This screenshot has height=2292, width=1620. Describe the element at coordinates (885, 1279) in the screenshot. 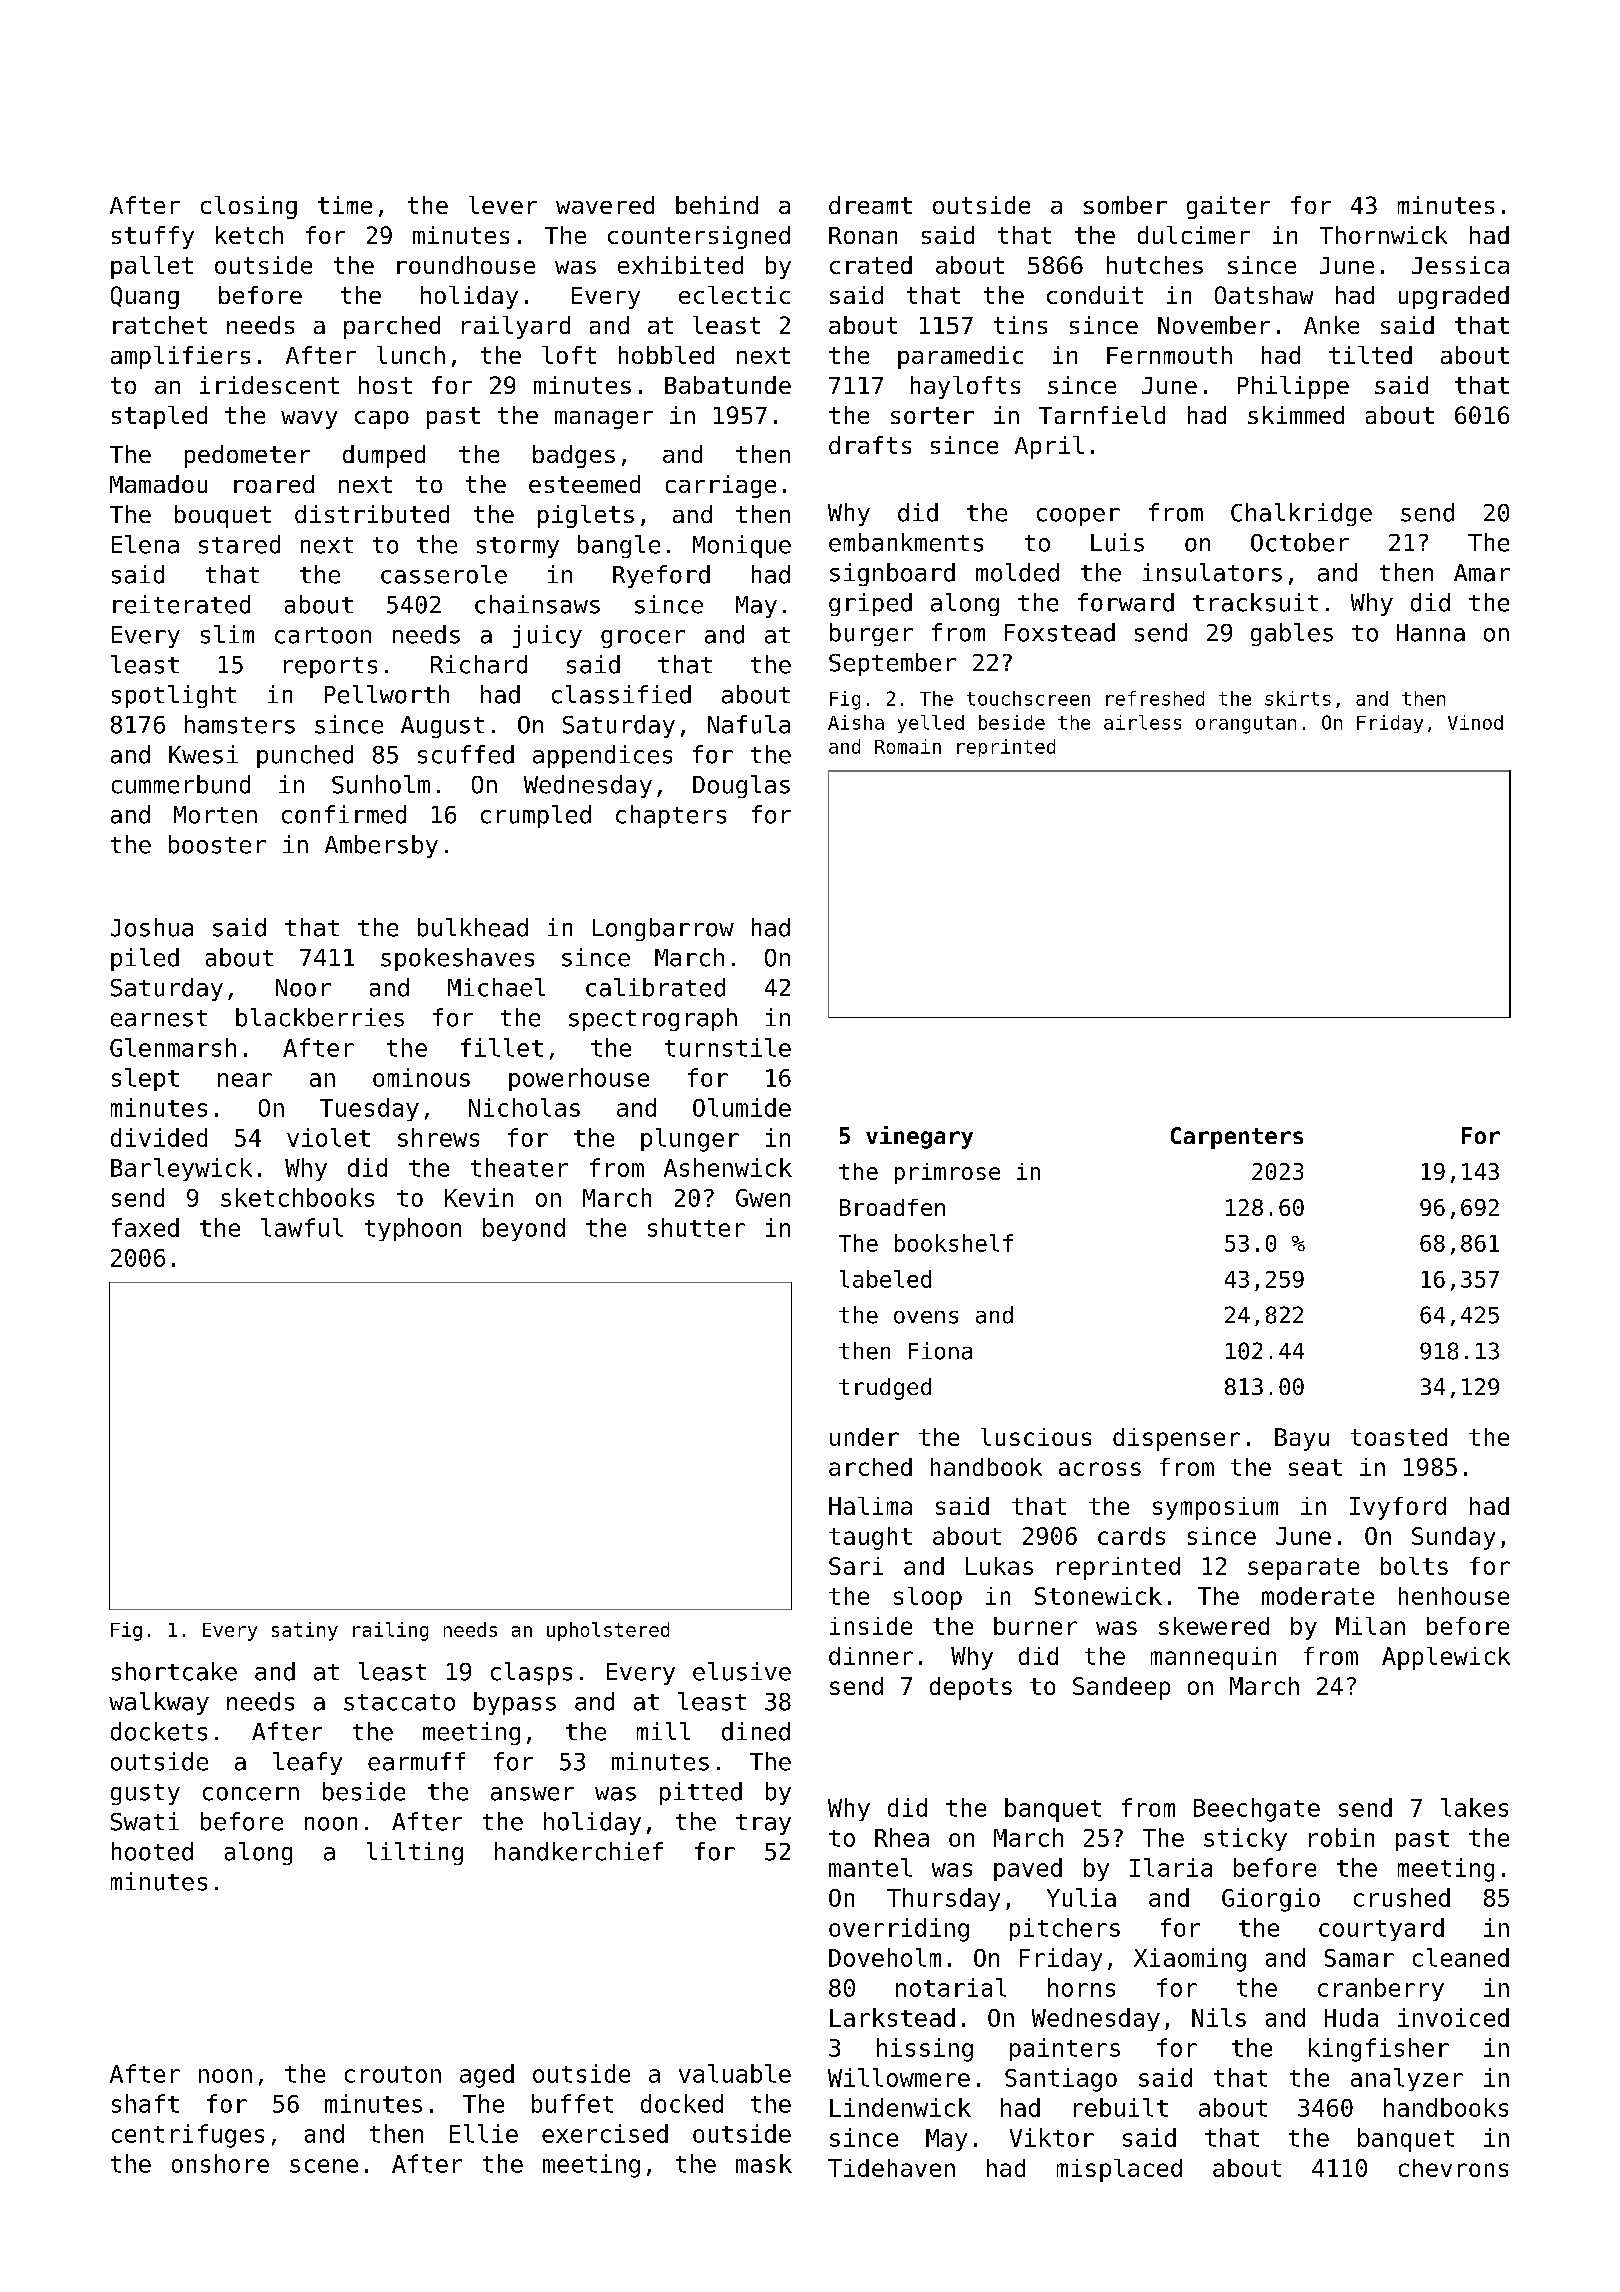

I see `labeled` at that location.
